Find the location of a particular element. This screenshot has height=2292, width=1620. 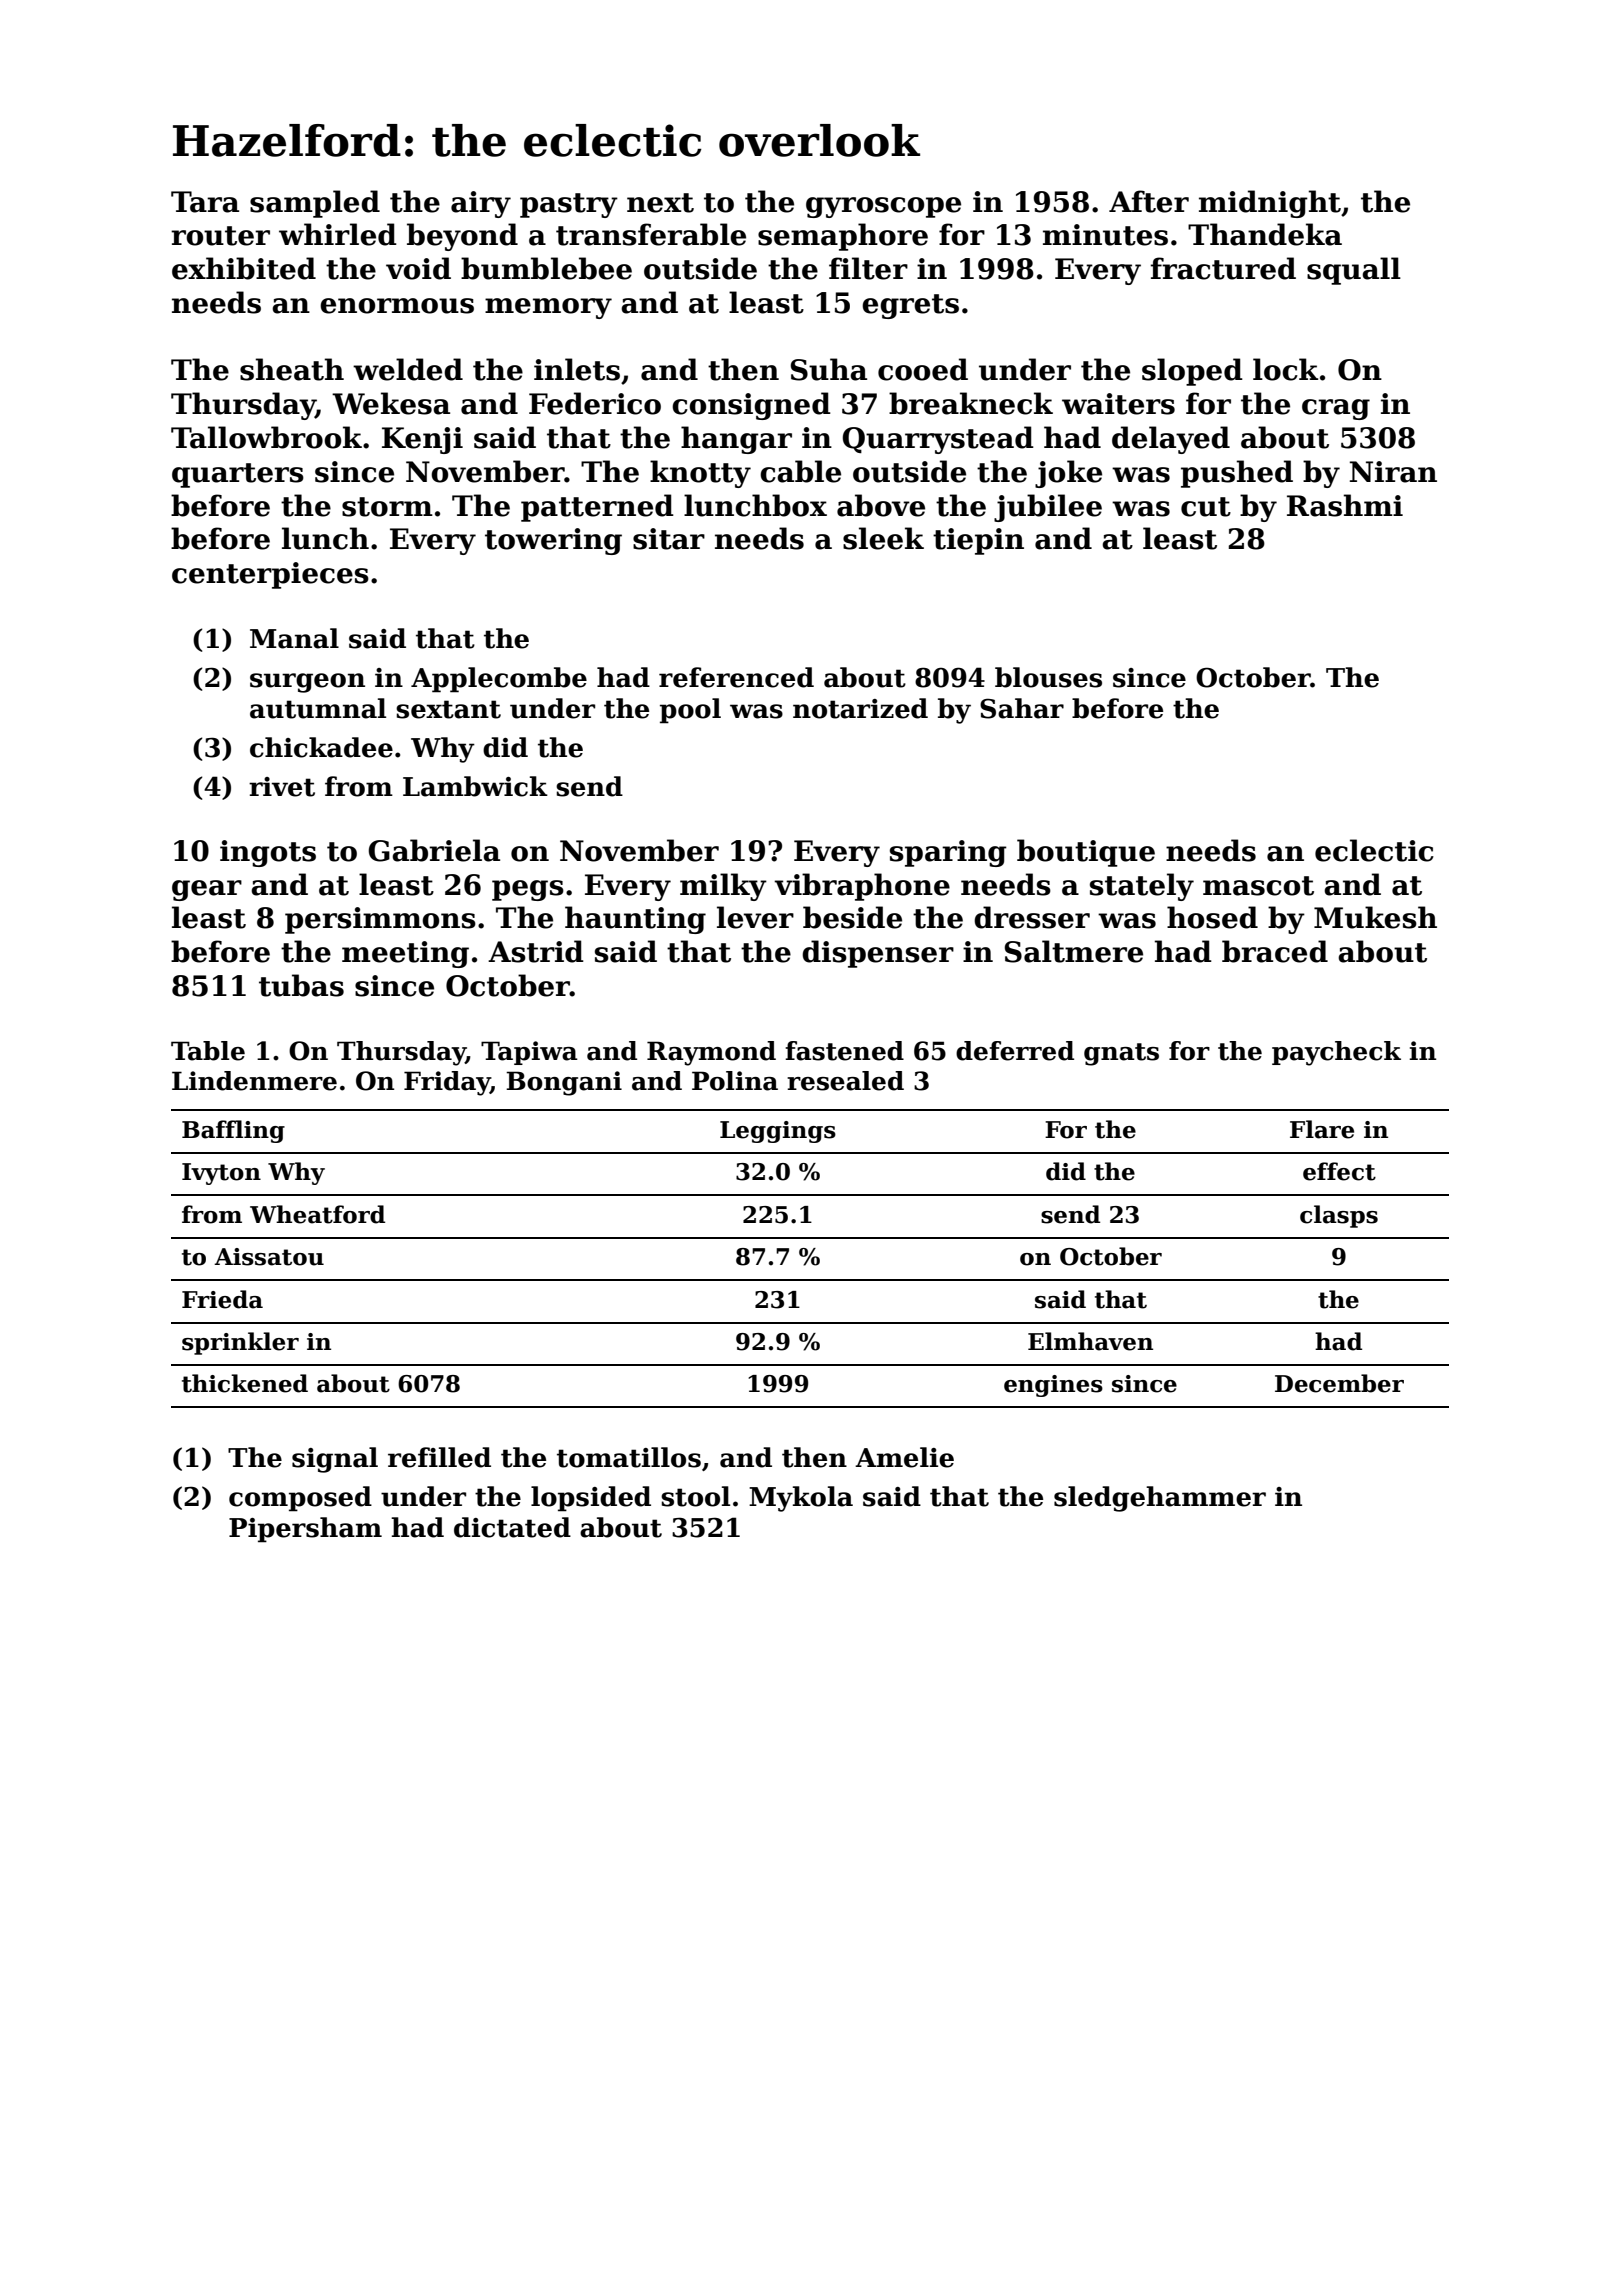

Mykola is located at coordinates (801, 1499).
